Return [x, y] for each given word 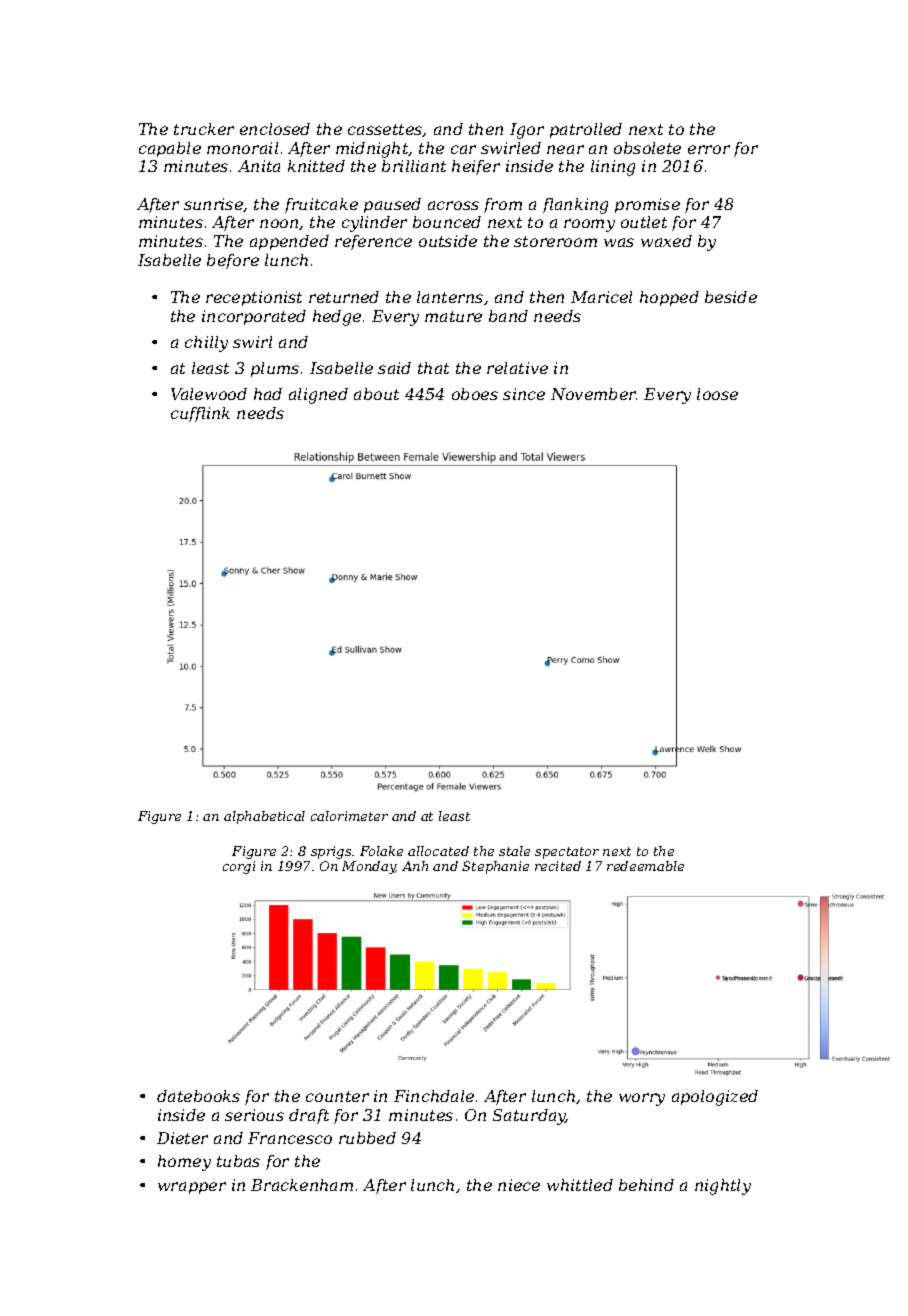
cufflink [200, 414]
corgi [239, 867]
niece [519, 1185]
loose [717, 394]
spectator [567, 853]
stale [514, 851]
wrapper [192, 1188]
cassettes [385, 130]
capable [170, 149]
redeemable [645, 866]
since [524, 394]
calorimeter [349, 816]
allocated [438, 851]
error [709, 149]
